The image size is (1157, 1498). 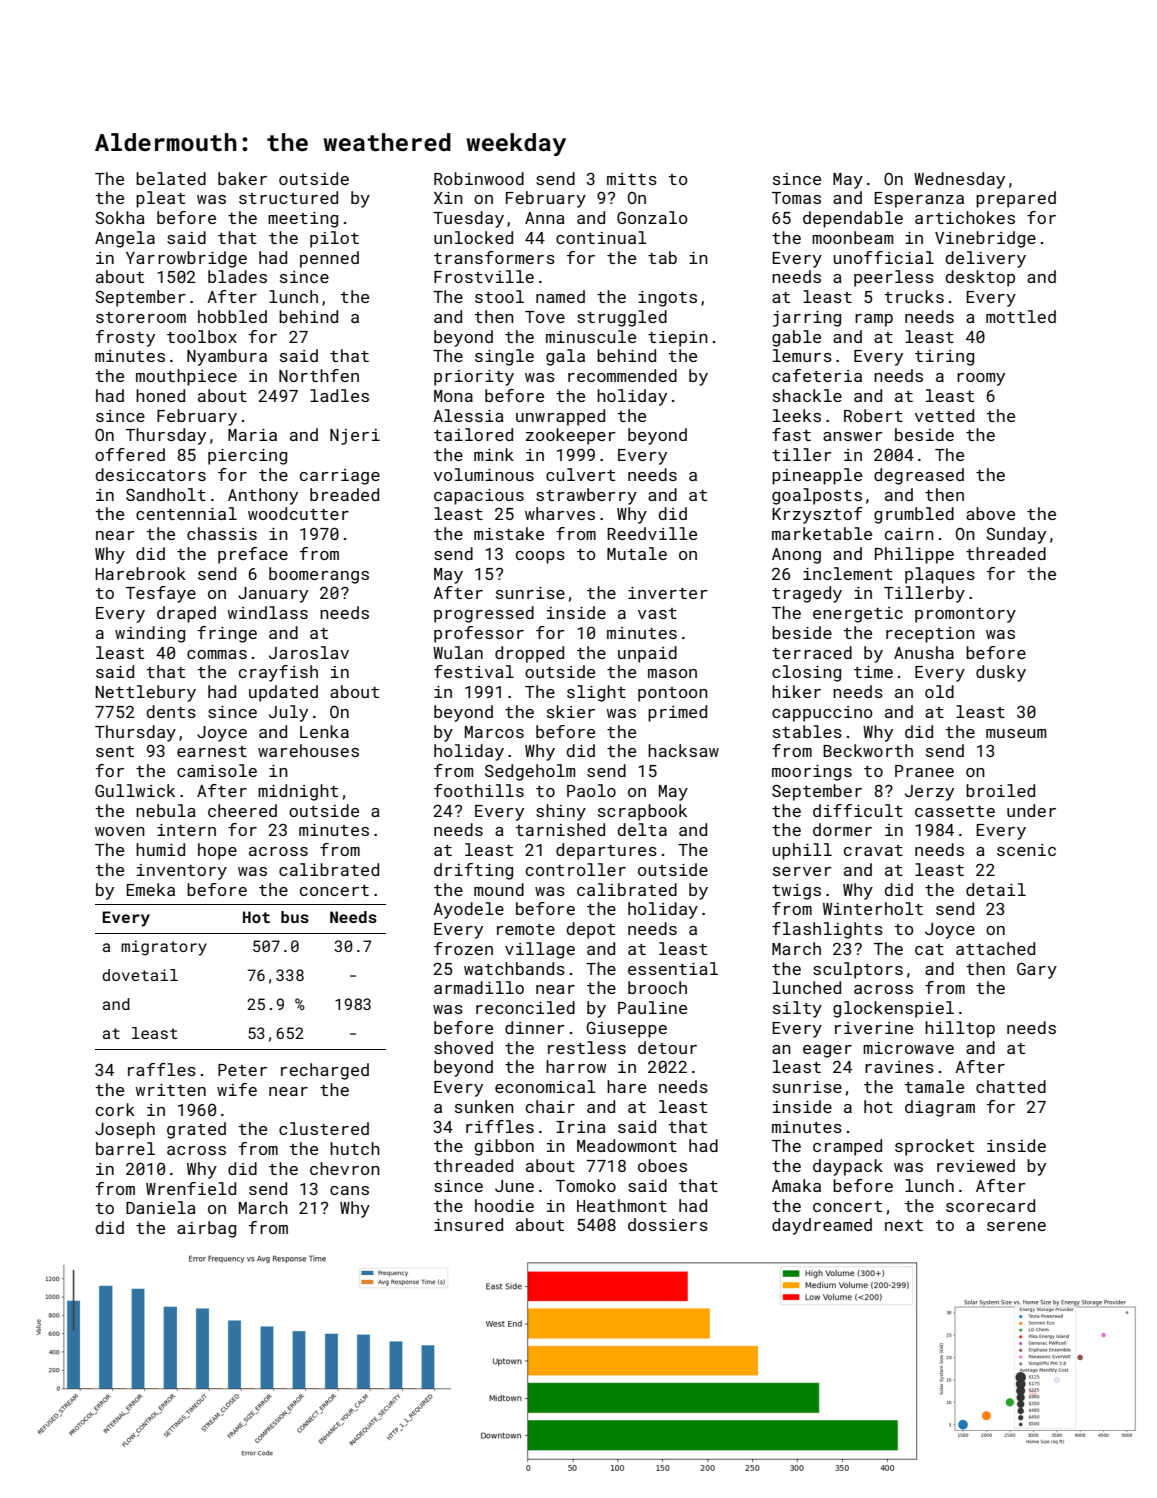 I want to click on prepared, so click(x=1016, y=199).
